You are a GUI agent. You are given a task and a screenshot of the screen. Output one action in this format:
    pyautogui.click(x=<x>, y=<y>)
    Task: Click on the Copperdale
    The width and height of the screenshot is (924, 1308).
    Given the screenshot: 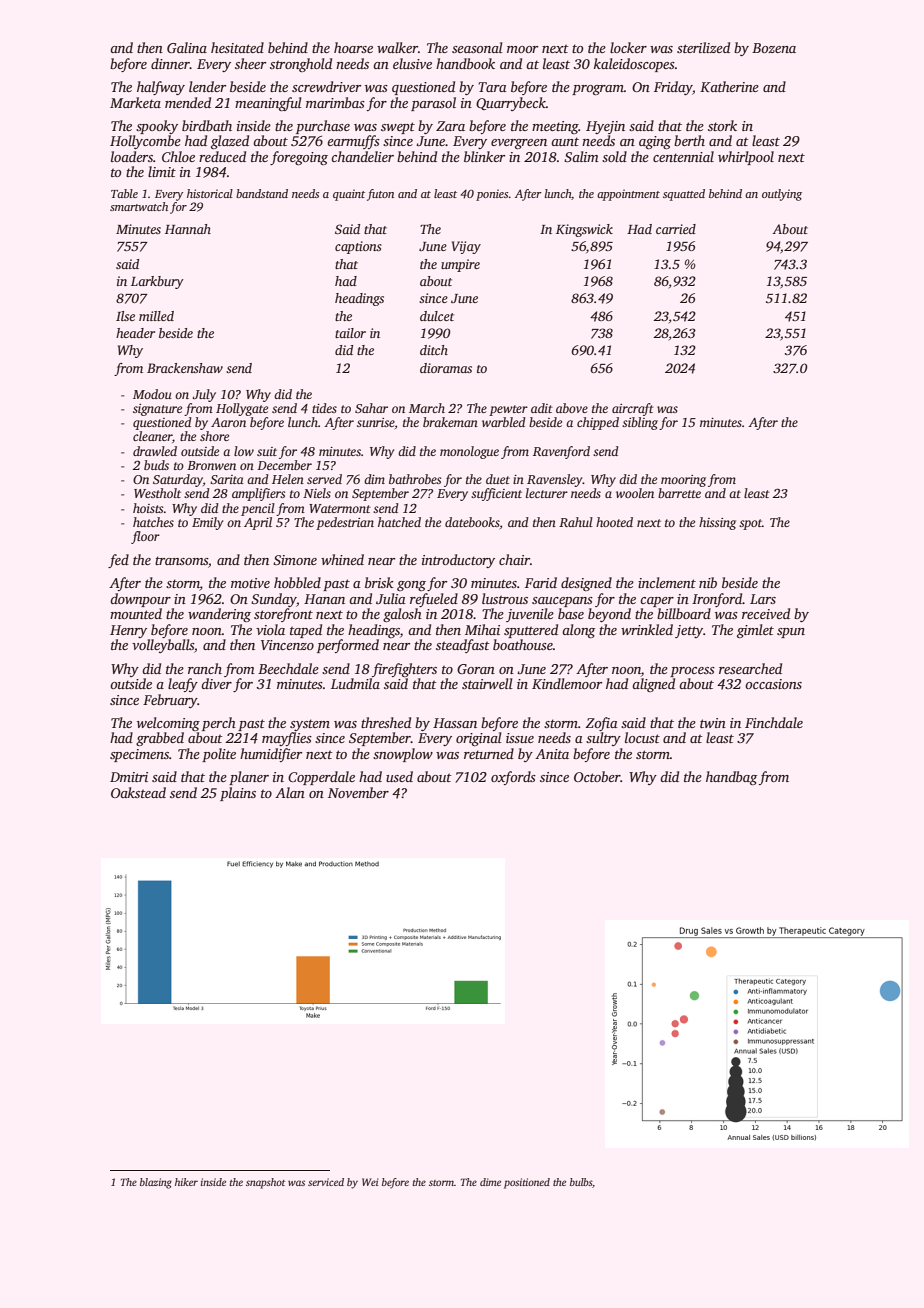 What is the action you would take?
    pyautogui.click(x=321, y=778)
